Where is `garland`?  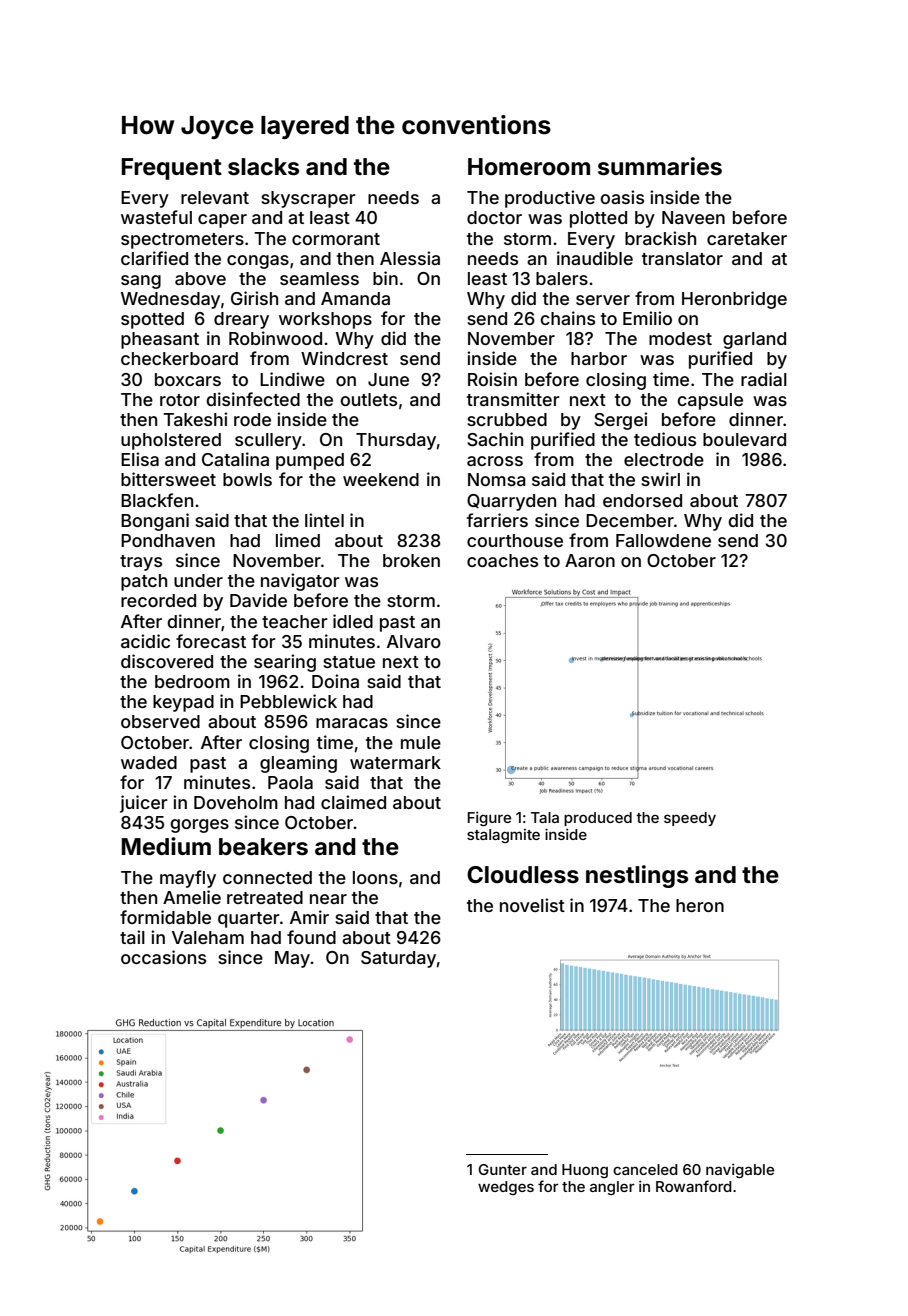 garland is located at coordinates (754, 340).
